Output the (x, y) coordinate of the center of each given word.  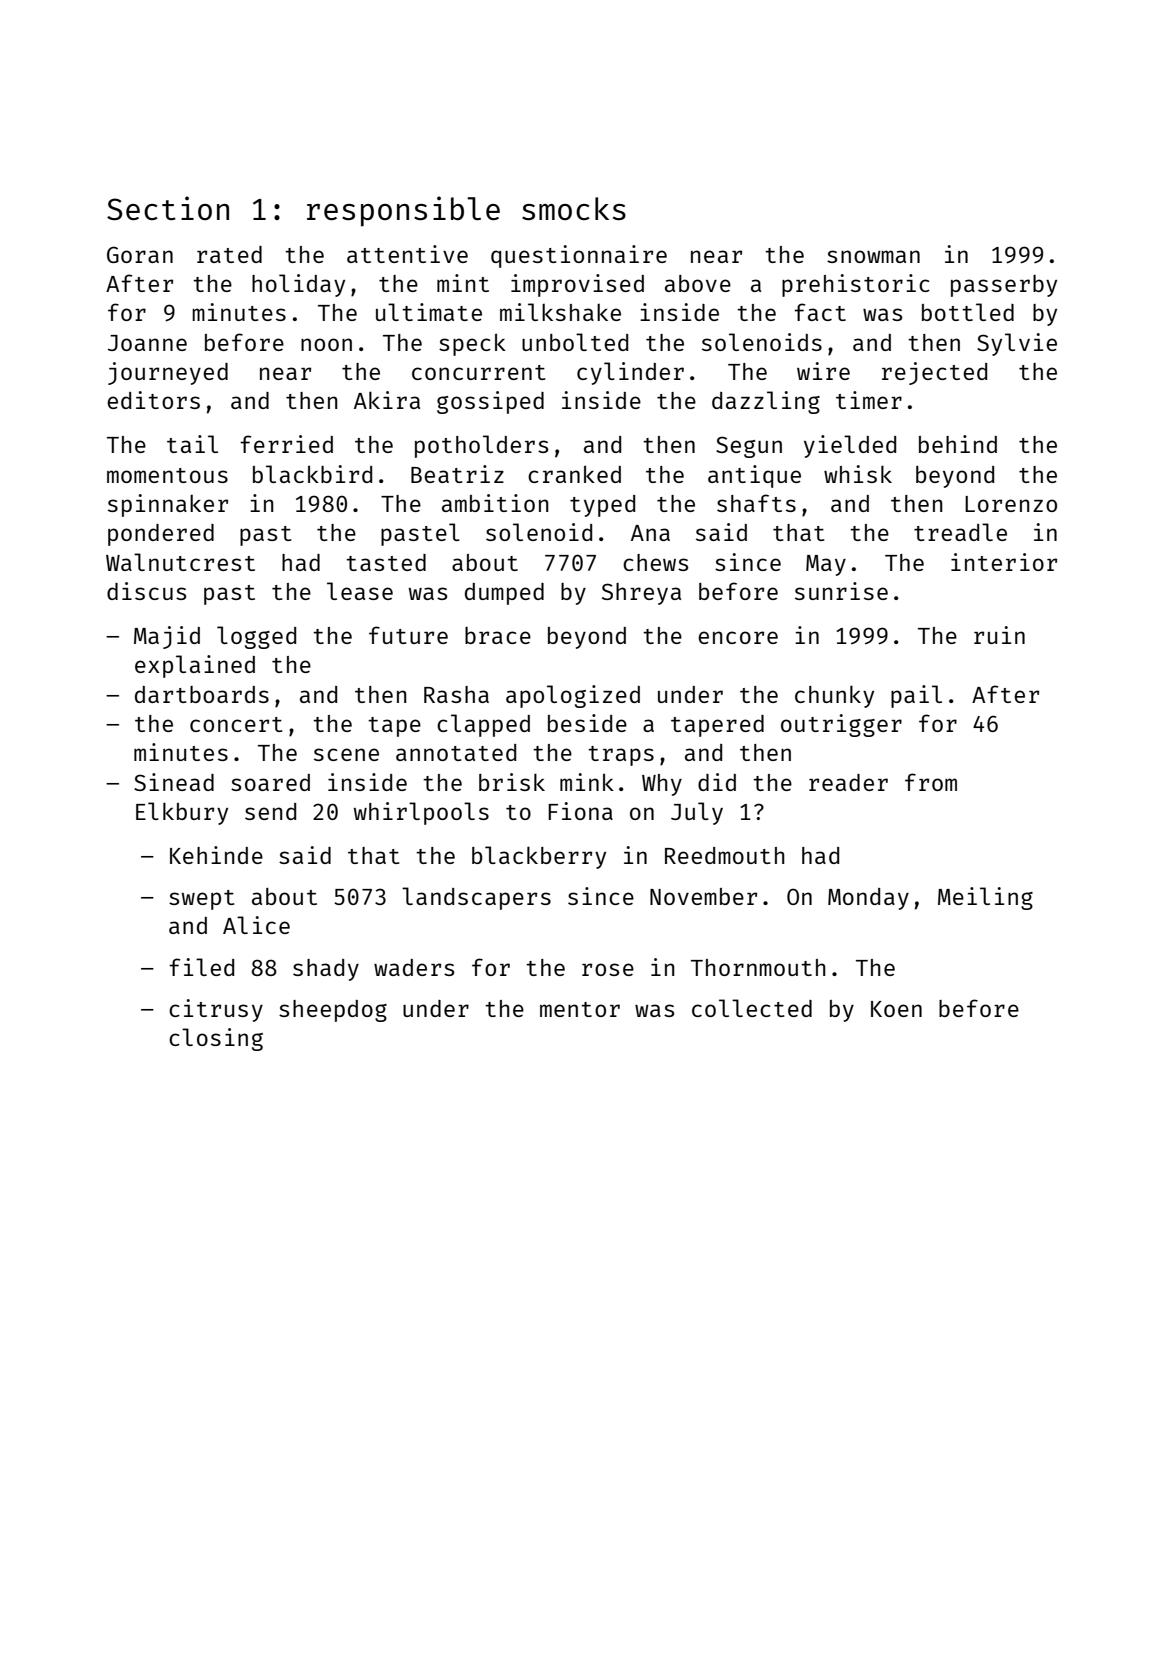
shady (326, 970)
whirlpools (421, 813)
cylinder (630, 373)
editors (153, 400)
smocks (574, 208)
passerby (1004, 286)
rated (229, 254)
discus (146, 591)
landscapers (476, 898)
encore (738, 637)
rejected (934, 373)
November (703, 896)
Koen (896, 1009)
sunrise (841, 591)
